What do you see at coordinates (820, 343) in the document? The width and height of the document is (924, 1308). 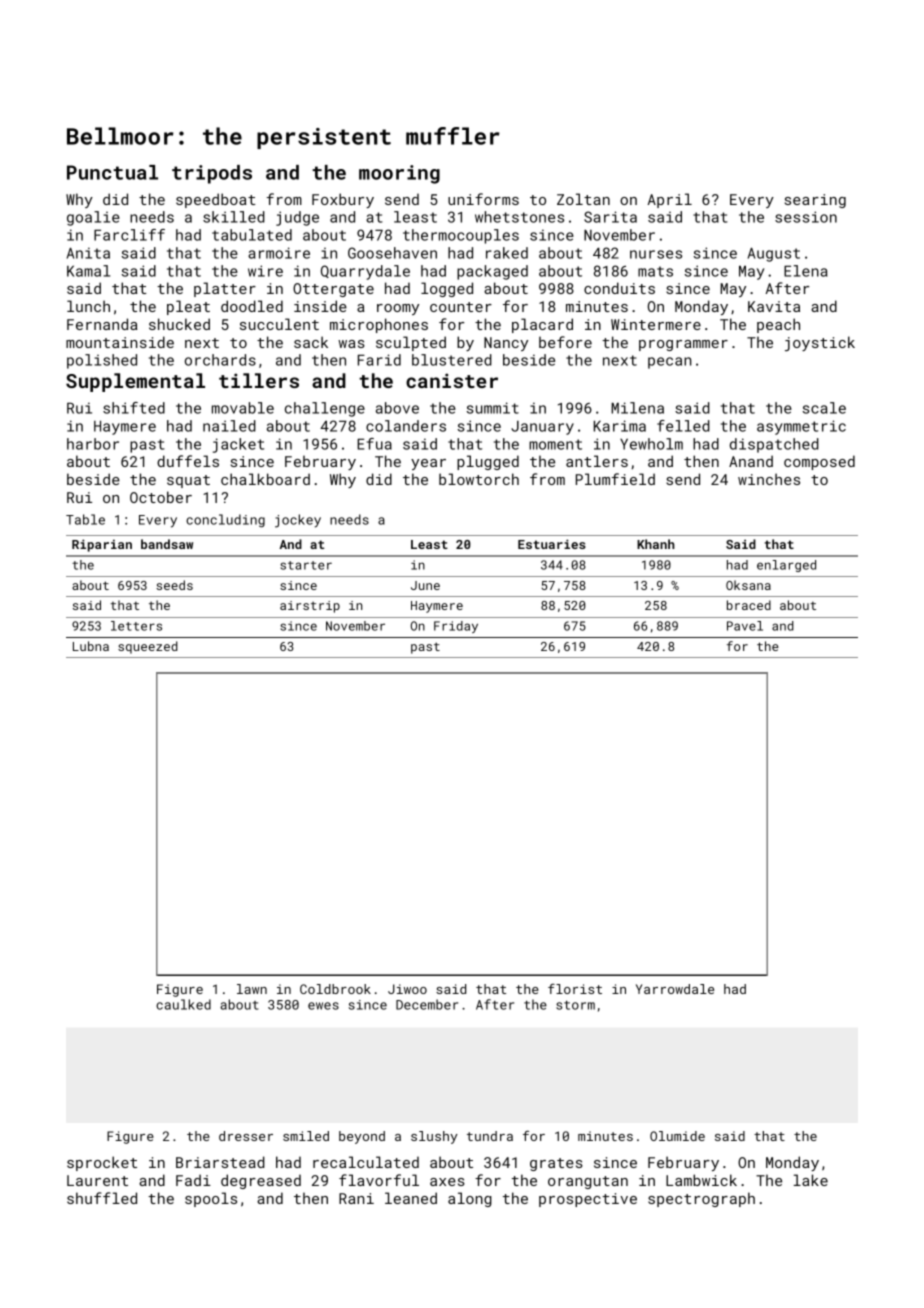 I see `joystick` at bounding box center [820, 343].
